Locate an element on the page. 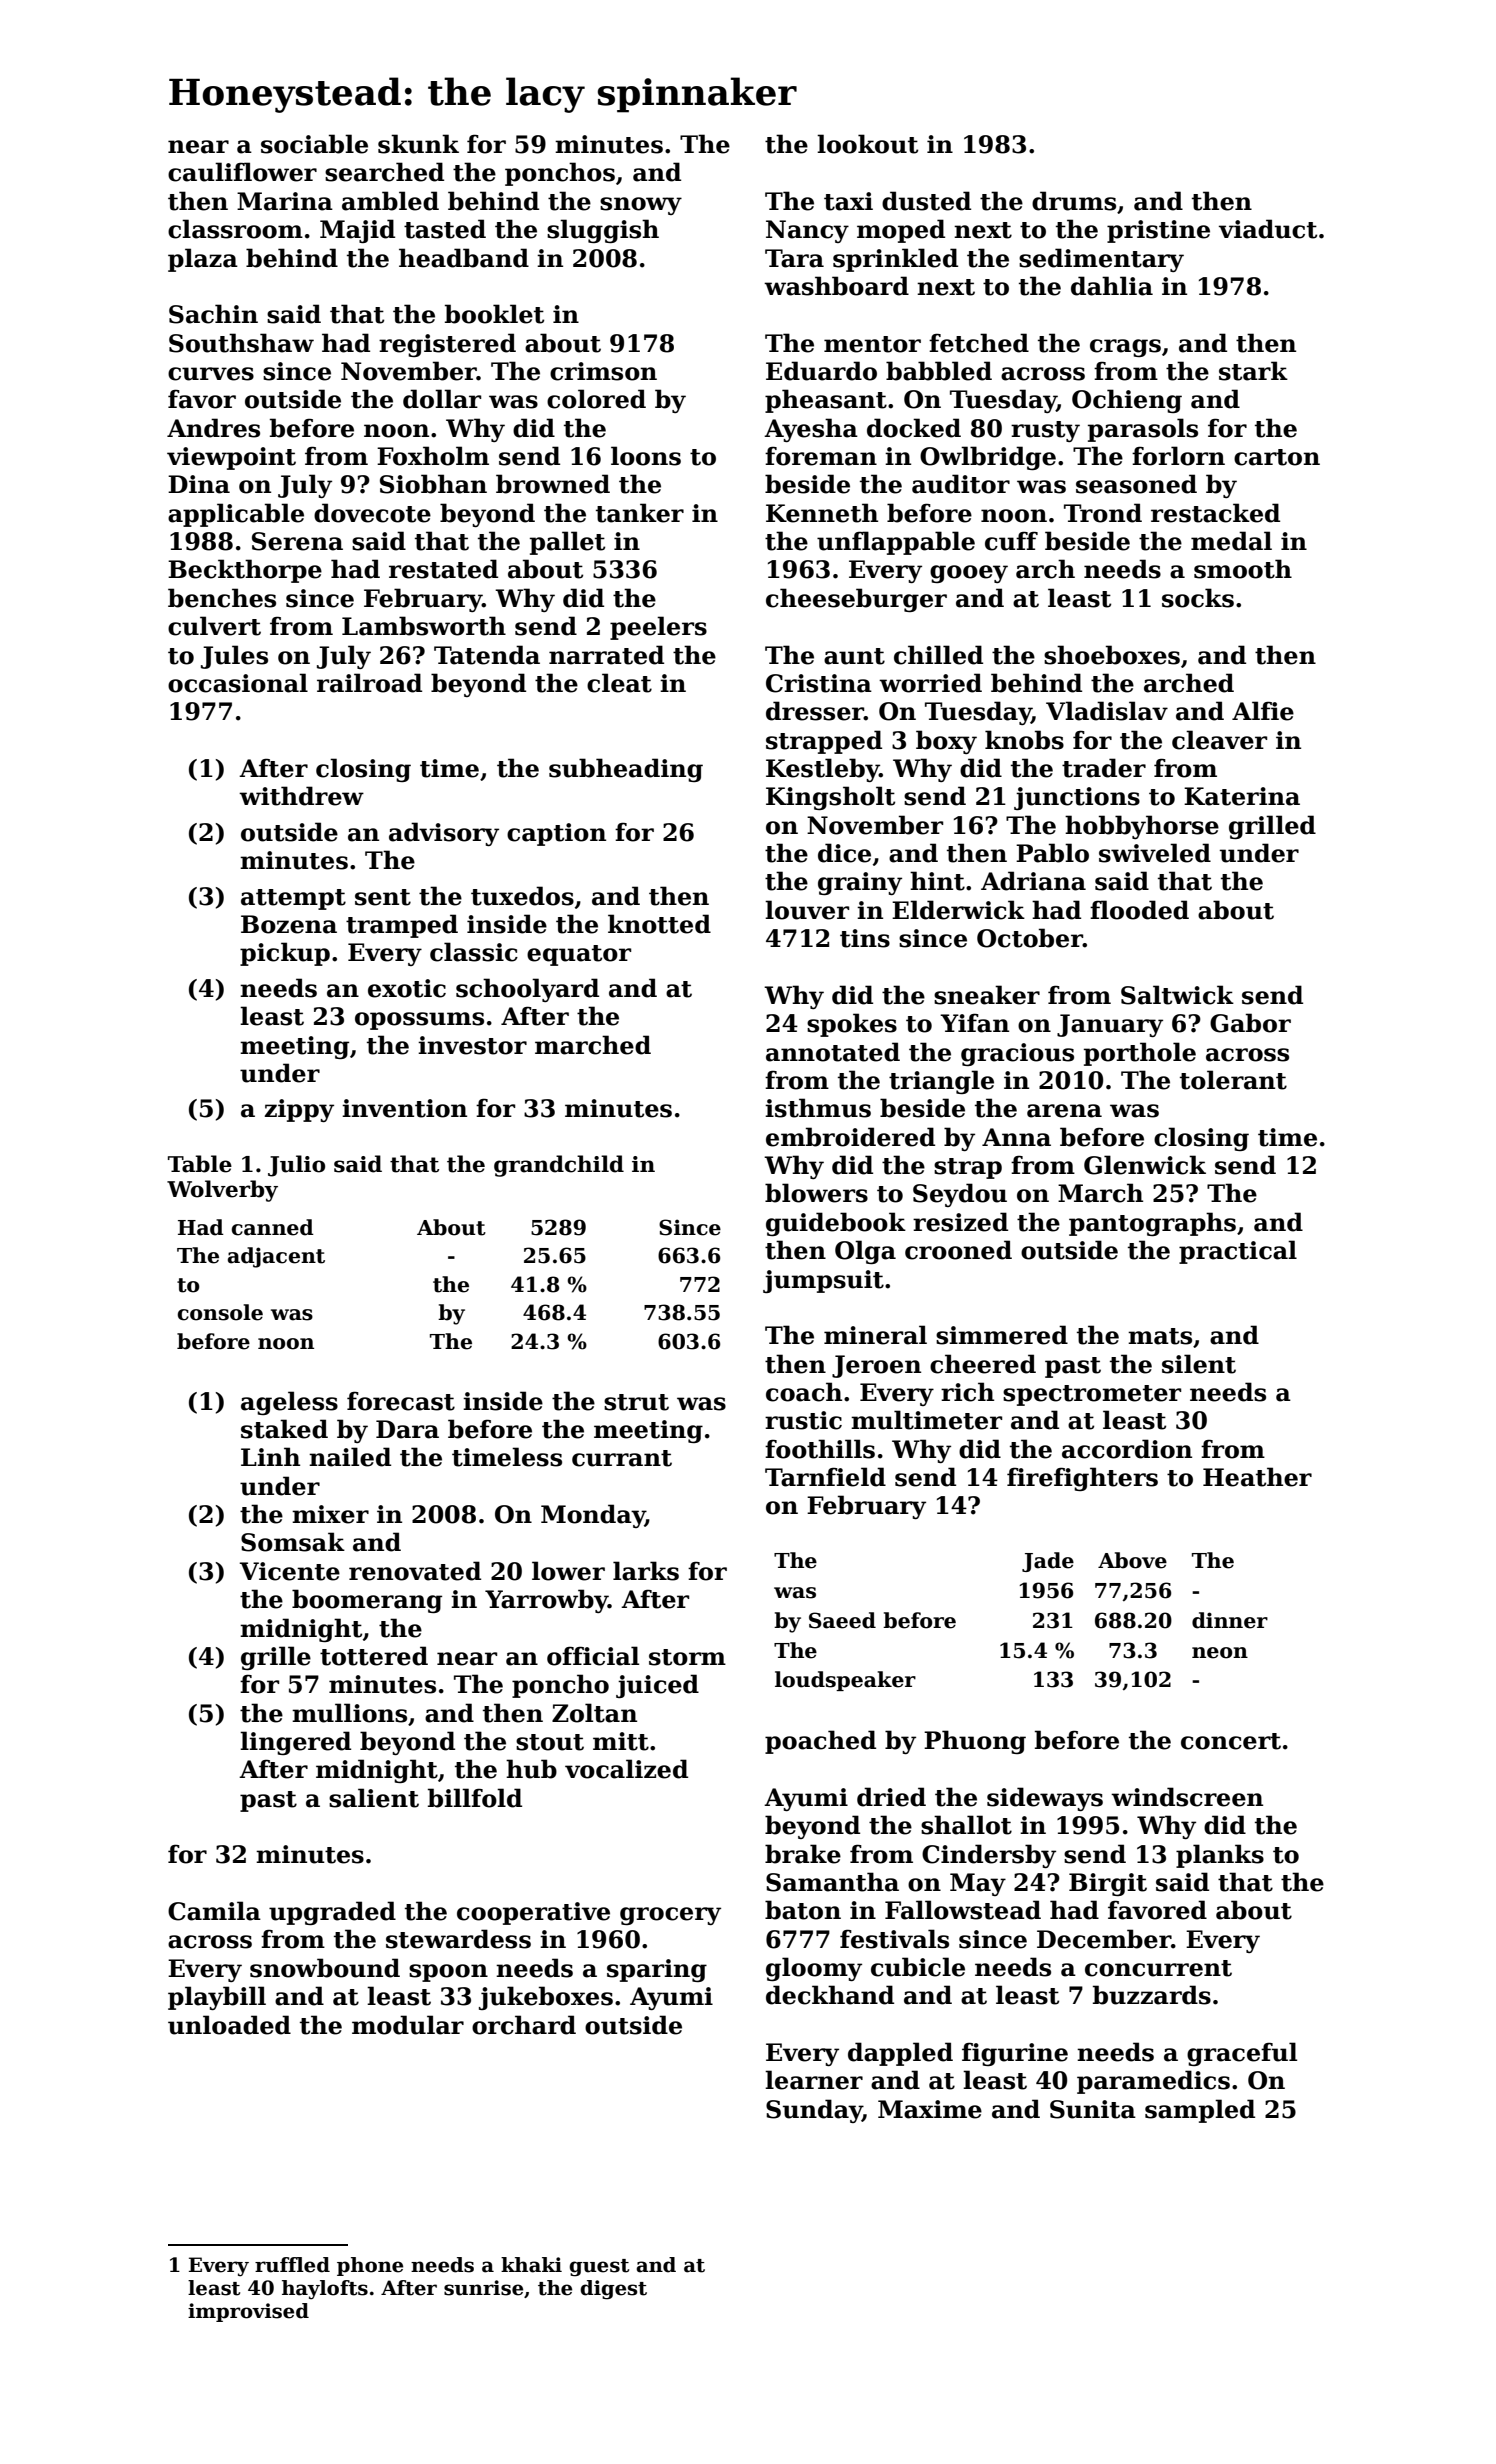 This document has width=1496, height=2464. grandchild is located at coordinates (559, 1166).
